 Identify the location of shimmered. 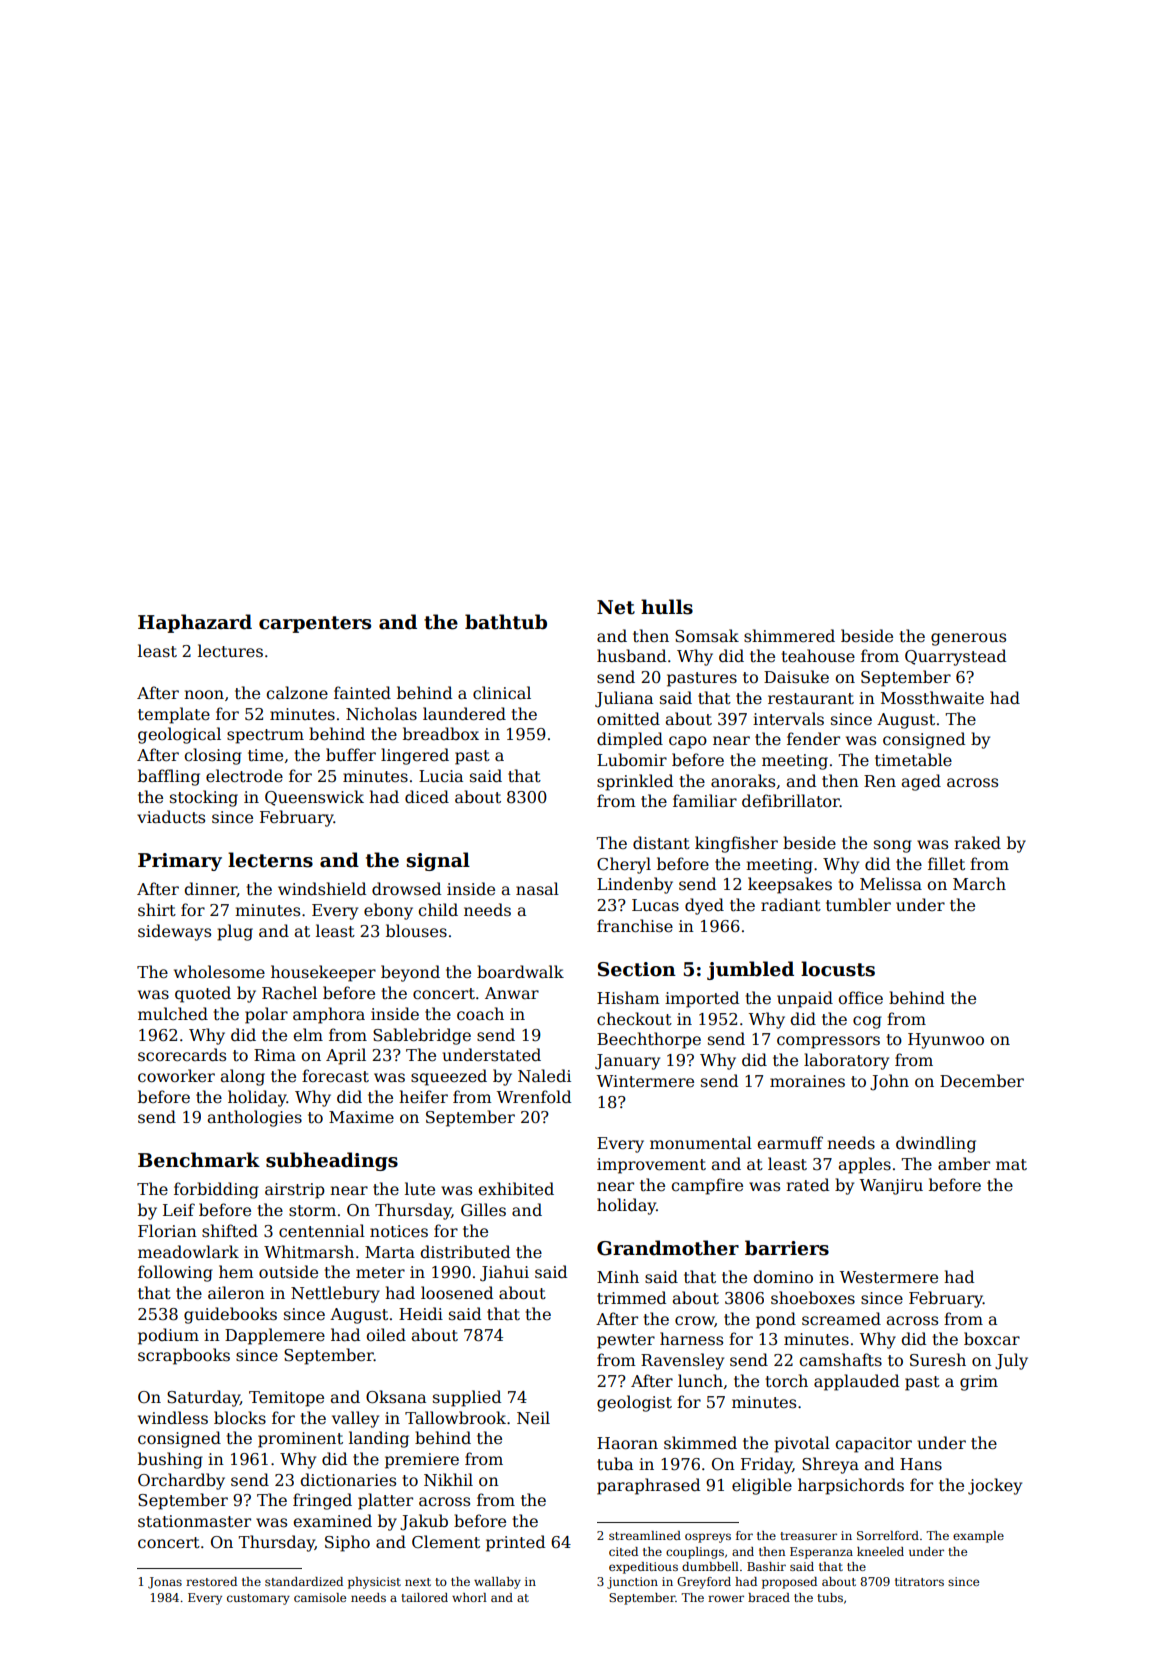
(789, 636).
